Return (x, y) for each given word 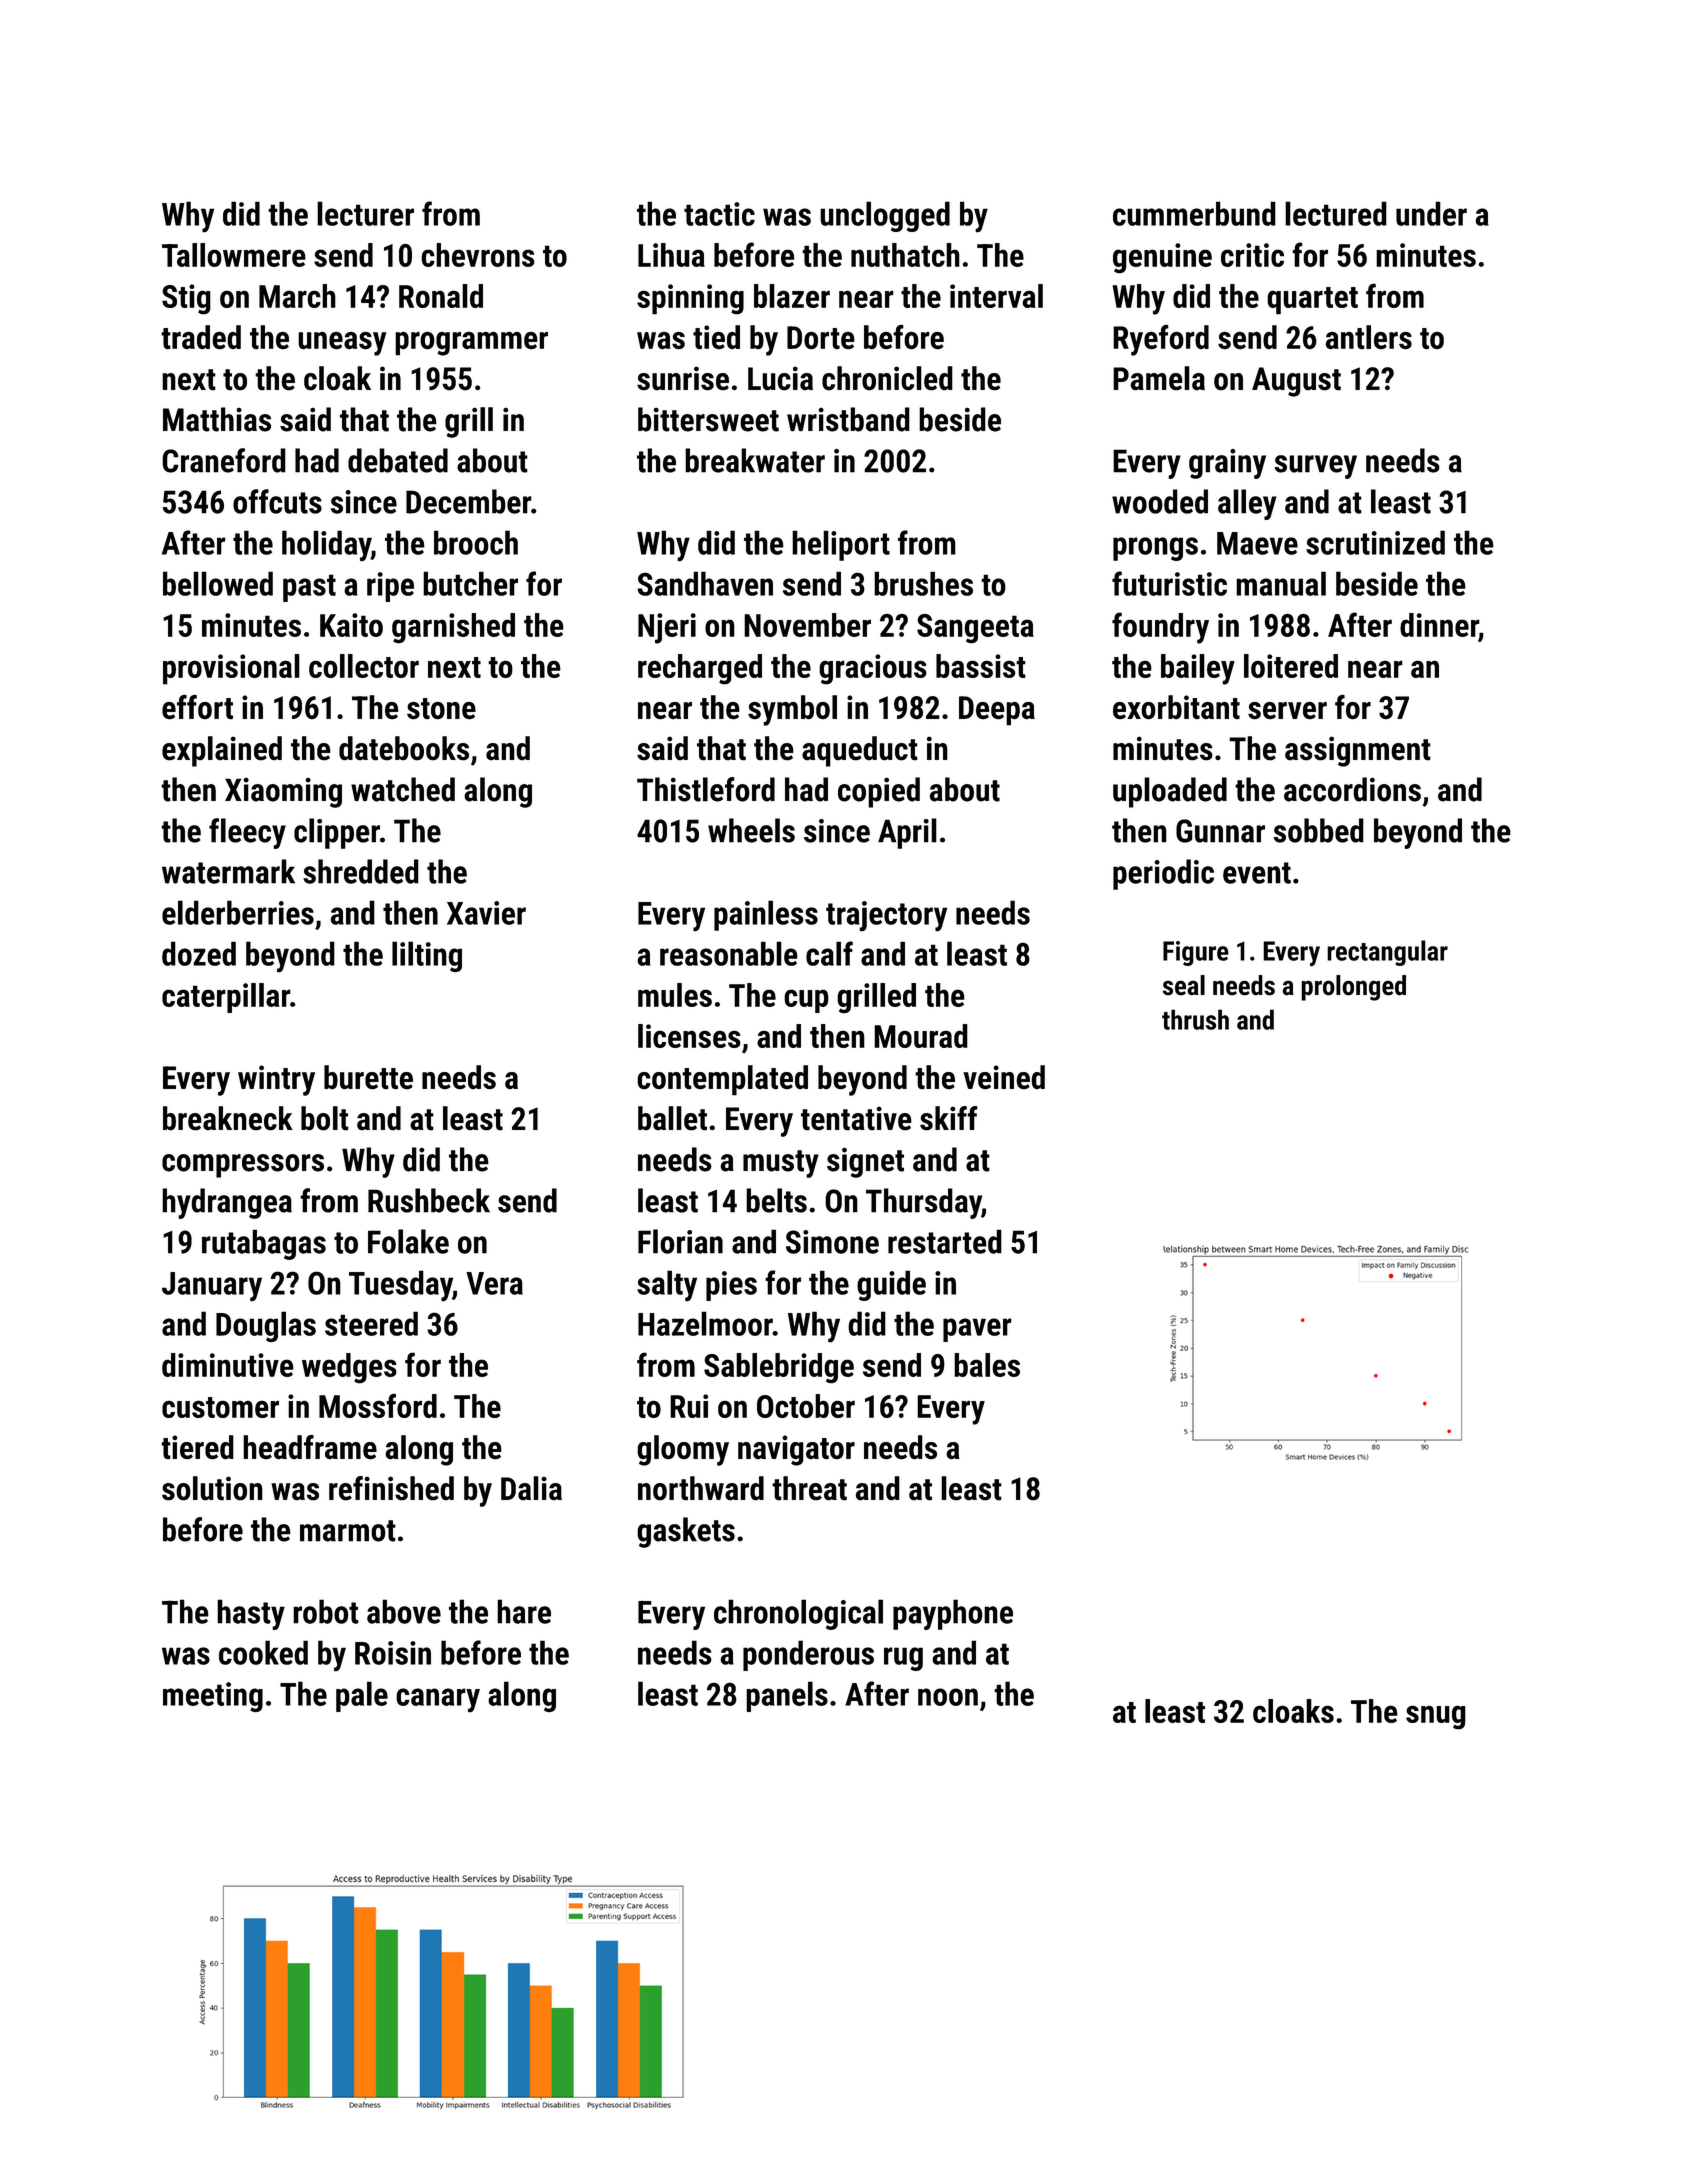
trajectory (886, 916)
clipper (337, 833)
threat (809, 1488)
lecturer (365, 213)
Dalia (531, 1488)
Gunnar (1220, 831)
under (1431, 213)
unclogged (885, 216)
